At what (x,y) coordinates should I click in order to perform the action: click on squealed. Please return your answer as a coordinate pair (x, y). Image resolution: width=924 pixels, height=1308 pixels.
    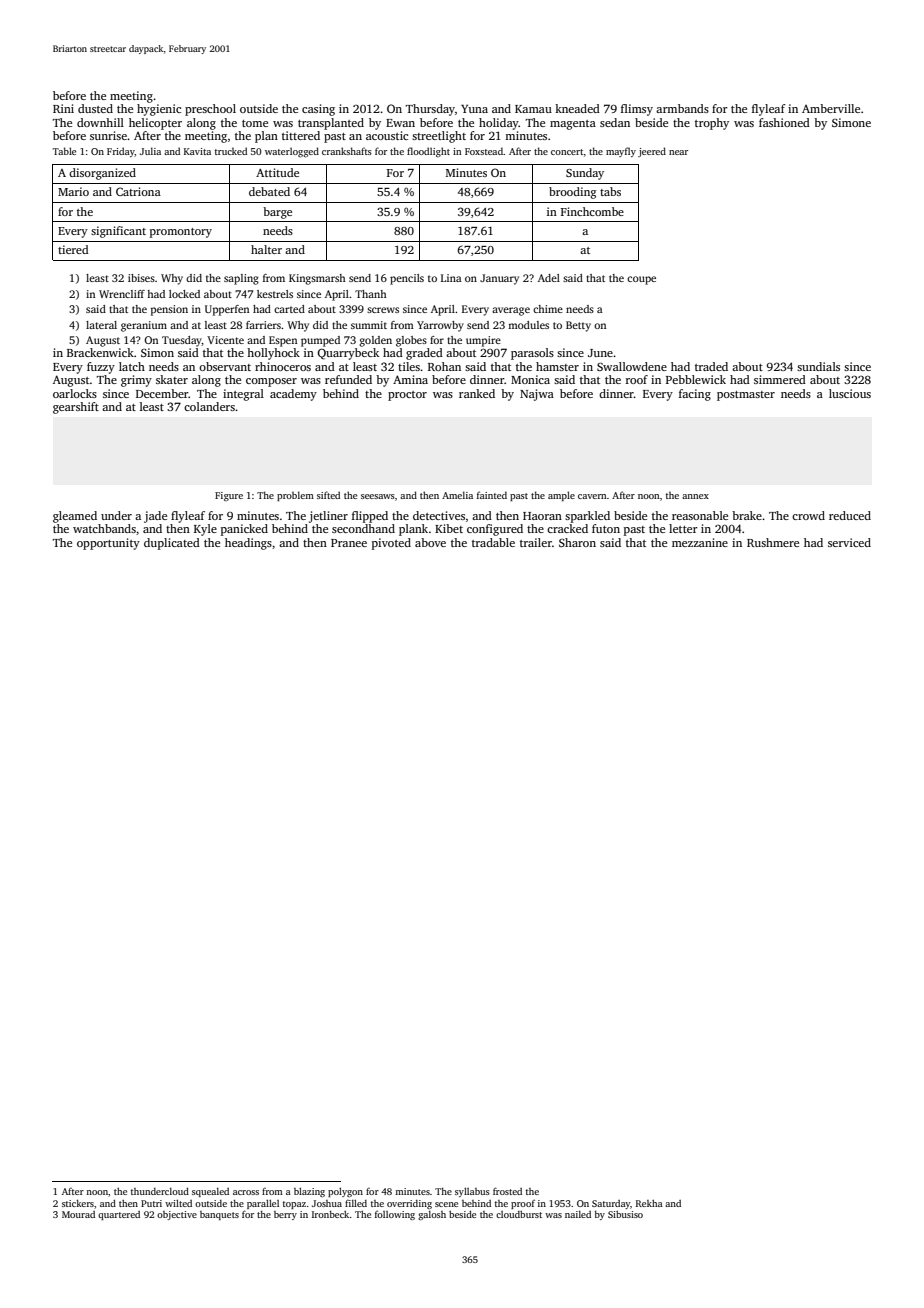
    Looking at the image, I should click on (210, 1192).
